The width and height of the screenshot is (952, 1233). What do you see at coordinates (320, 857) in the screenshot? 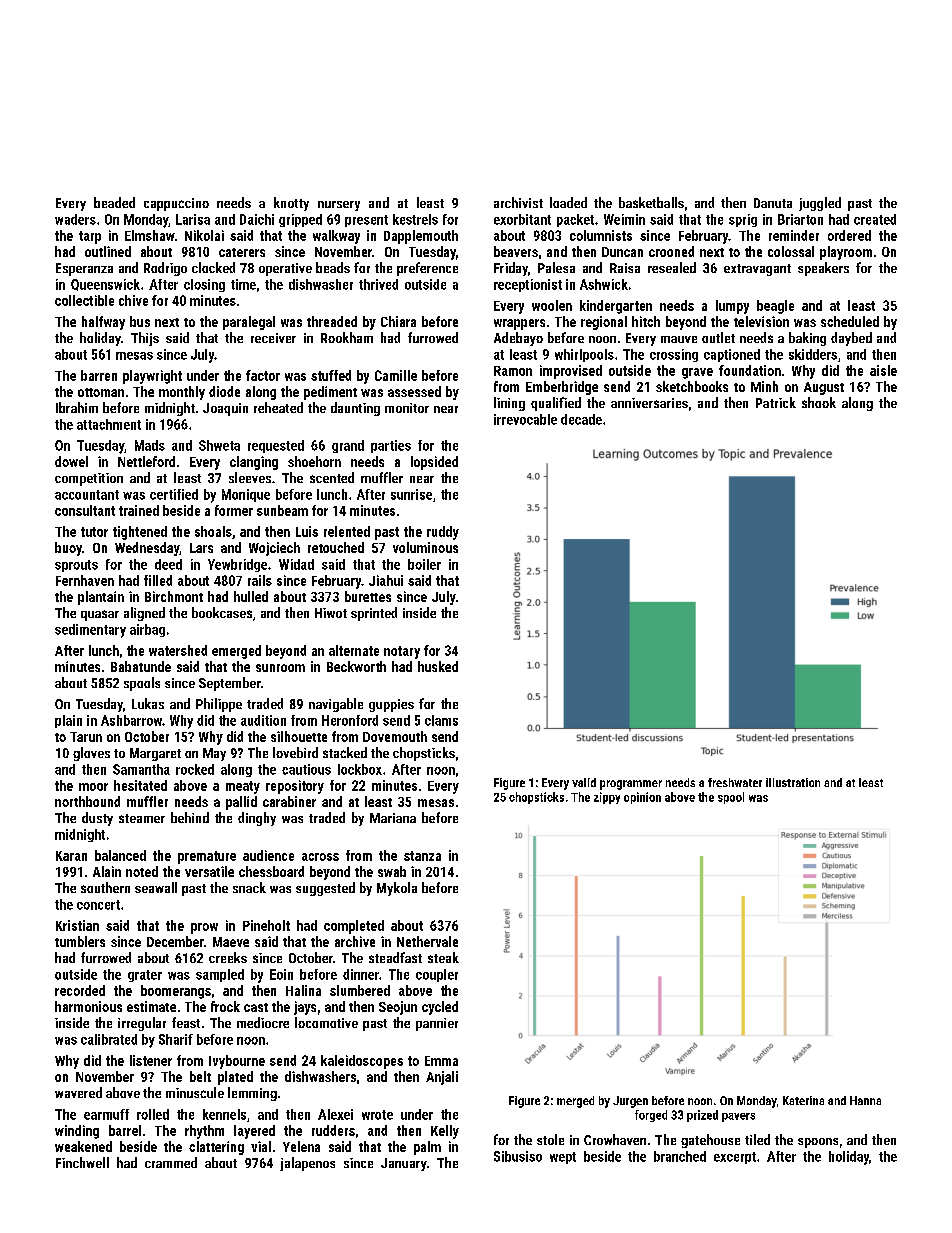
I see `across` at bounding box center [320, 857].
